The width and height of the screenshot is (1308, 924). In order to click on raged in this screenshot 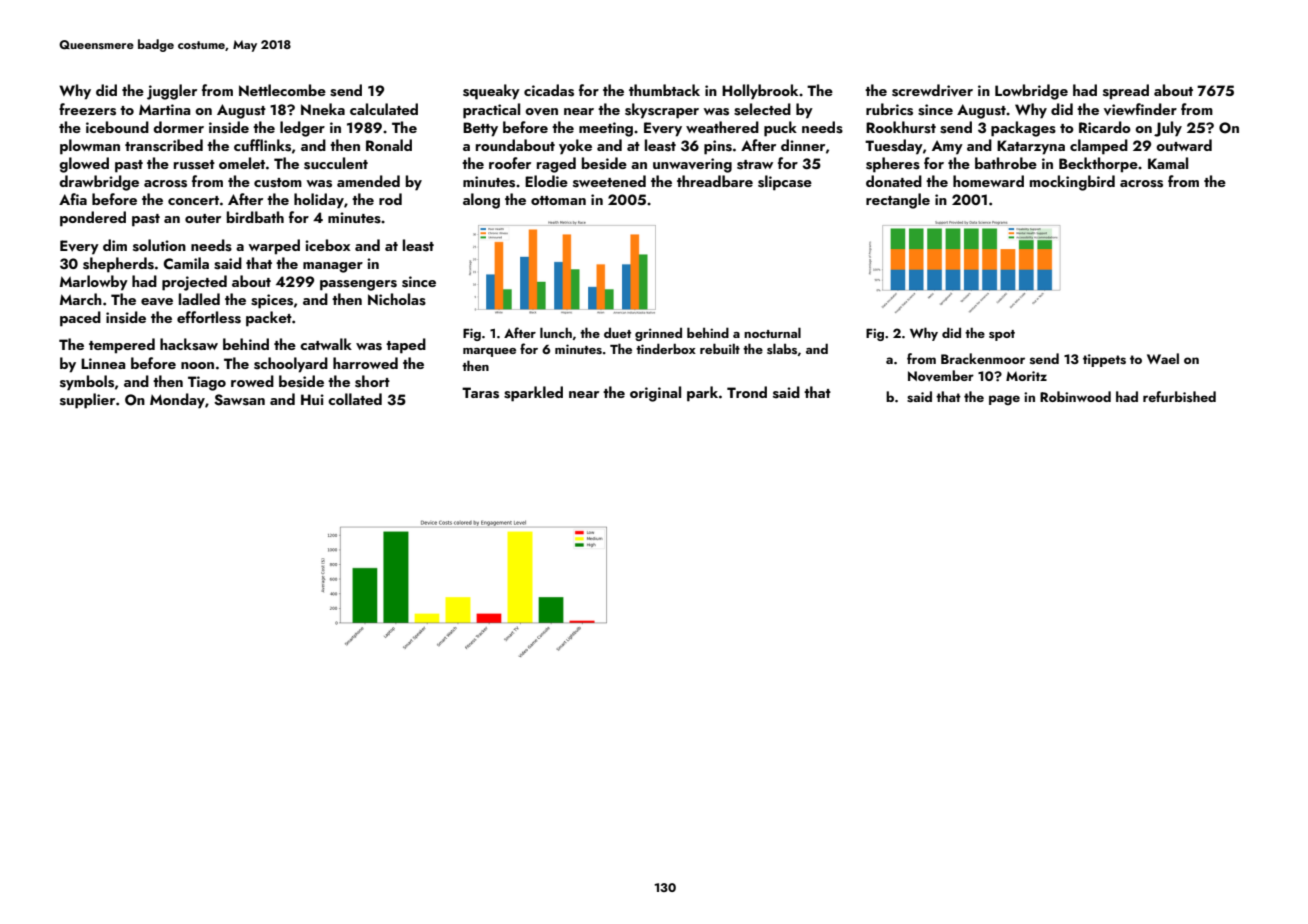, I will do `click(556, 165)`.
